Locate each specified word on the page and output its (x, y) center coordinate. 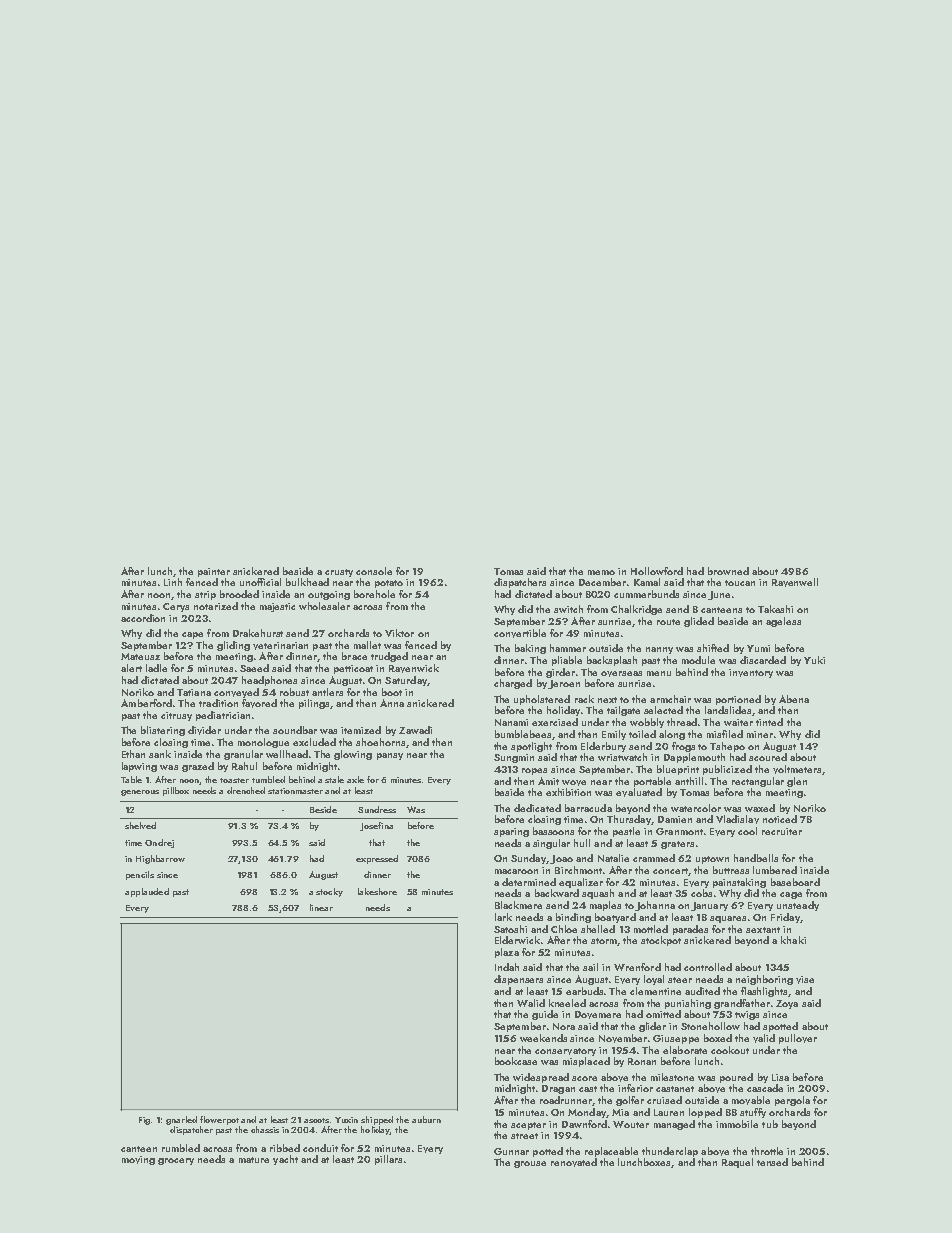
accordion (143, 618)
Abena (794, 699)
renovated (574, 1162)
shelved (140, 825)
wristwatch (622, 757)
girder (560, 673)
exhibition (568, 792)
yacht (285, 1160)
